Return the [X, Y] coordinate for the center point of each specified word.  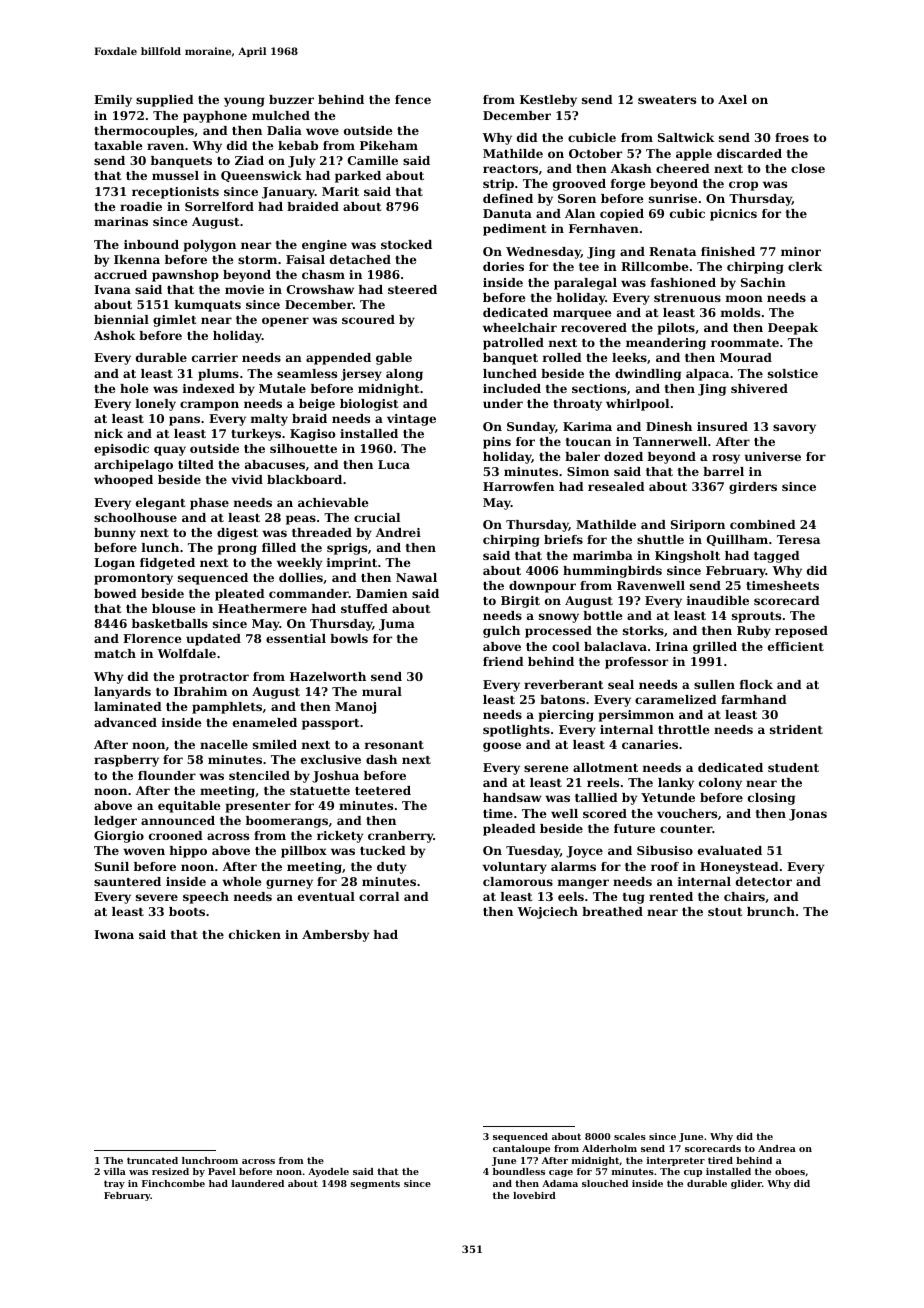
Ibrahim [200, 691]
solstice [793, 373]
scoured [368, 319]
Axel [732, 99]
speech [206, 898]
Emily [113, 101]
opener [285, 322]
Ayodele [328, 1172]
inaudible [718, 600]
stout [725, 912]
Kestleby [548, 101]
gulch [501, 632]
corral [379, 896]
